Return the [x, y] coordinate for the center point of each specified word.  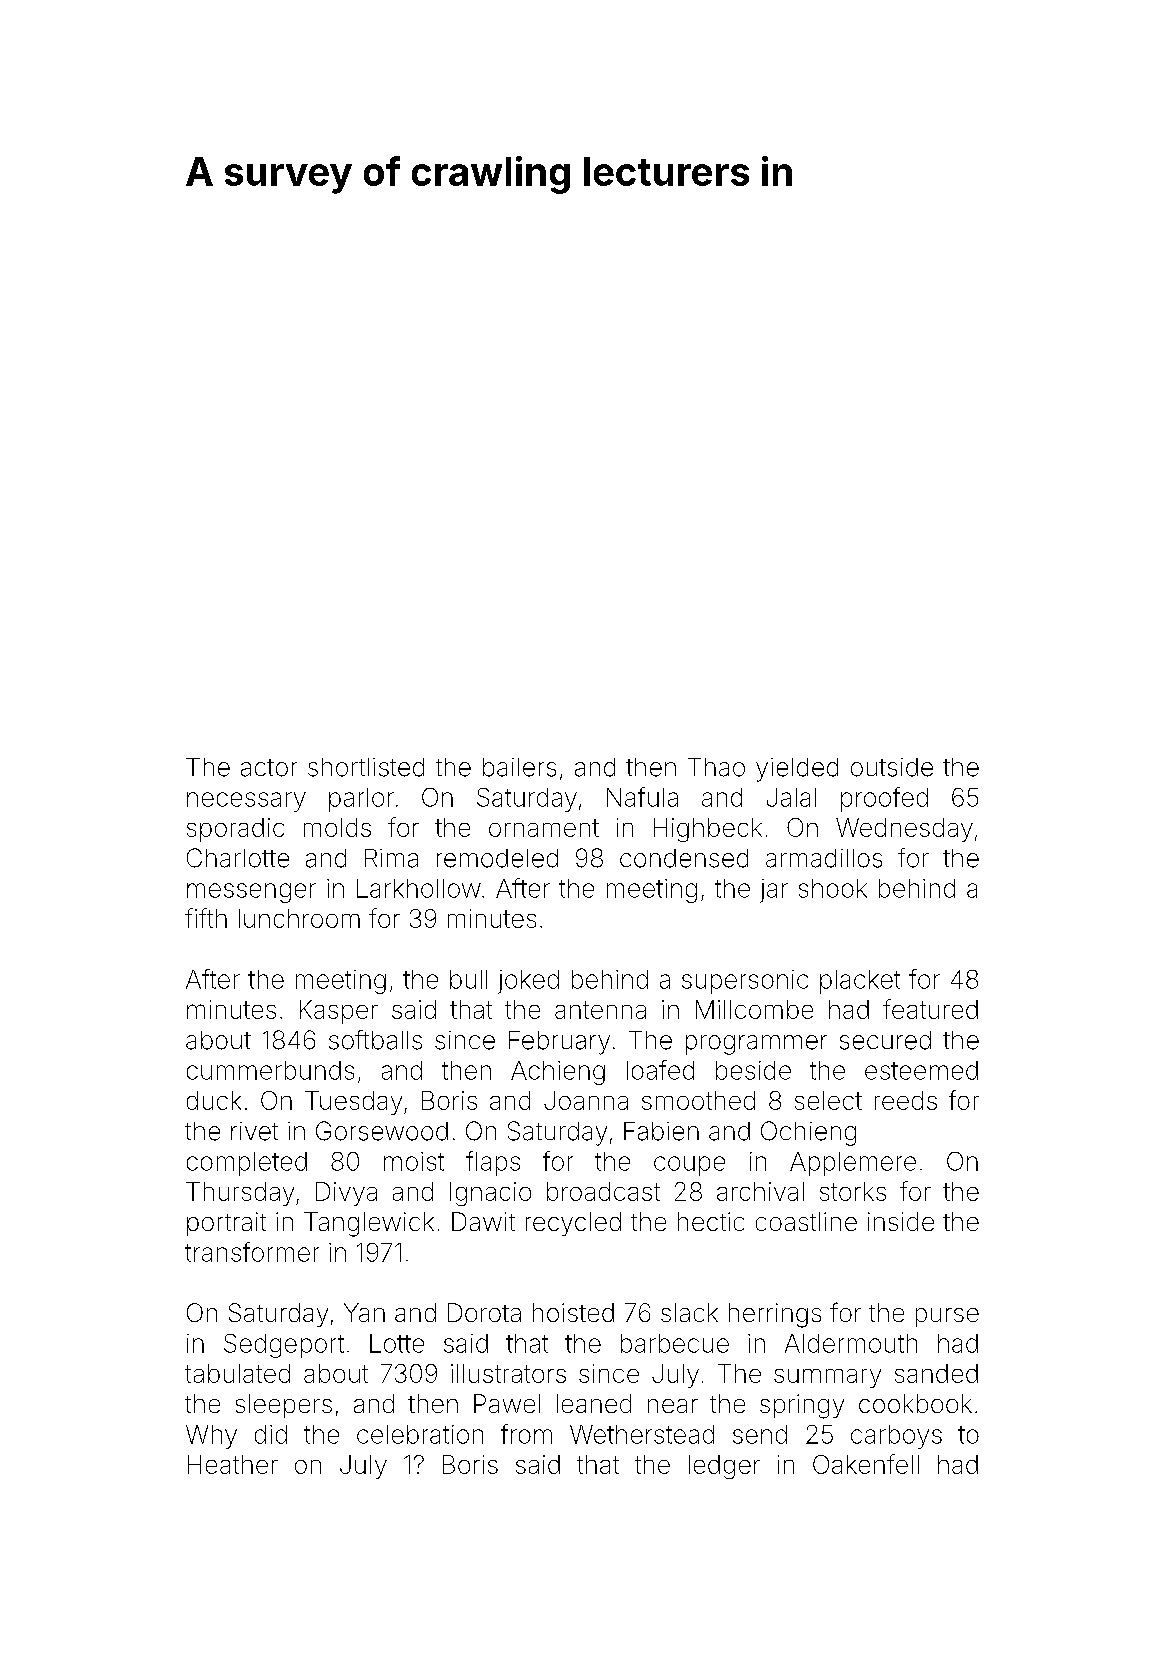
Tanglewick [369, 1224]
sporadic [235, 830]
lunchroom [299, 918]
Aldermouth [851, 1343]
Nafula [642, 797]
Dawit [483, 1221]
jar [774, 891]
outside [892, 767]
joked [528, 982]
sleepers [284, 1406]
